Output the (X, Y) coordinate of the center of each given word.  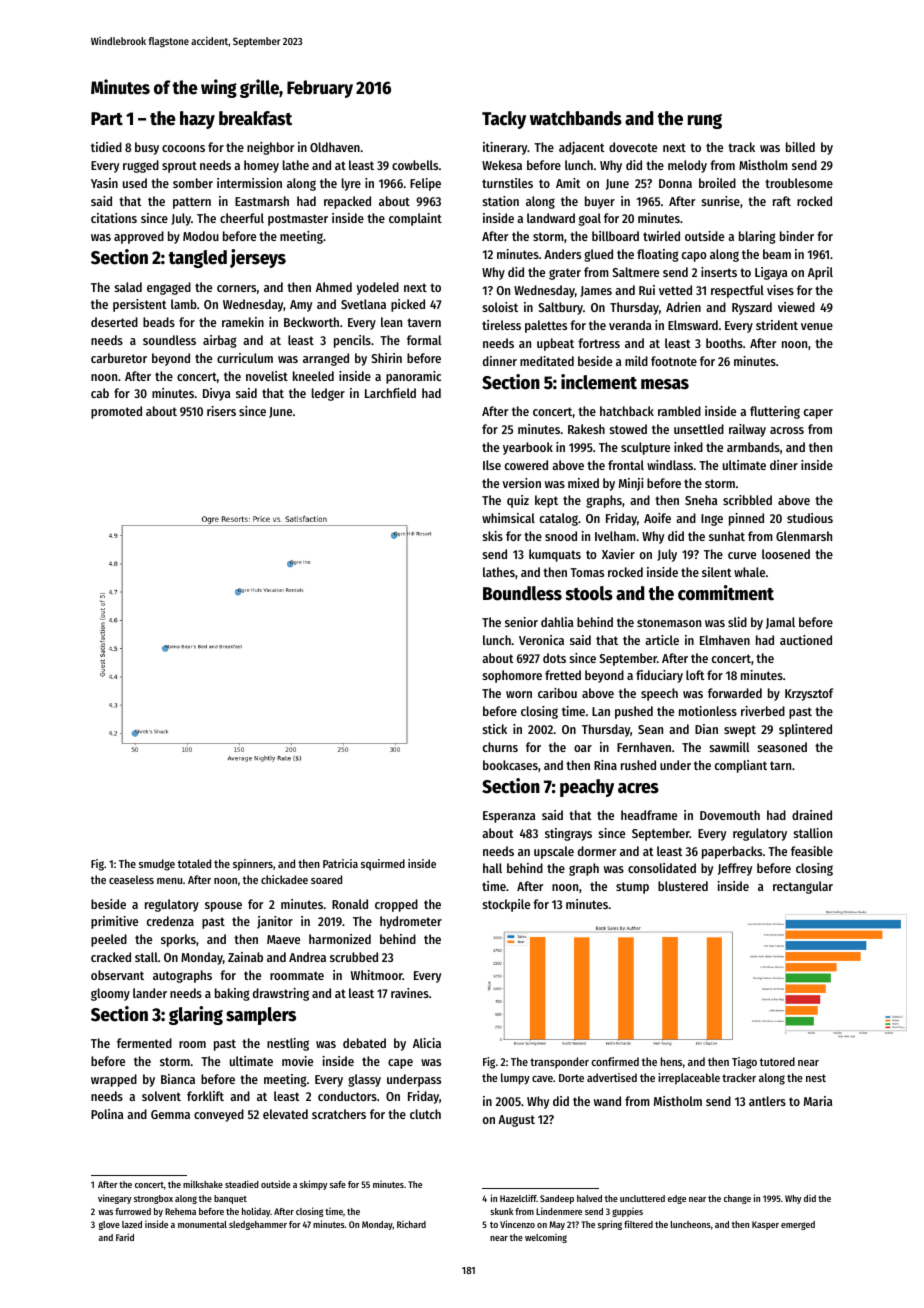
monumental (202, 1224)
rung (705, 121)
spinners (253, 865)
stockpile (506, 905)
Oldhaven (335, 147)
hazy (197, 120)
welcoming (546, 1238)
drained (812, 815)
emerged (798, 1225)
